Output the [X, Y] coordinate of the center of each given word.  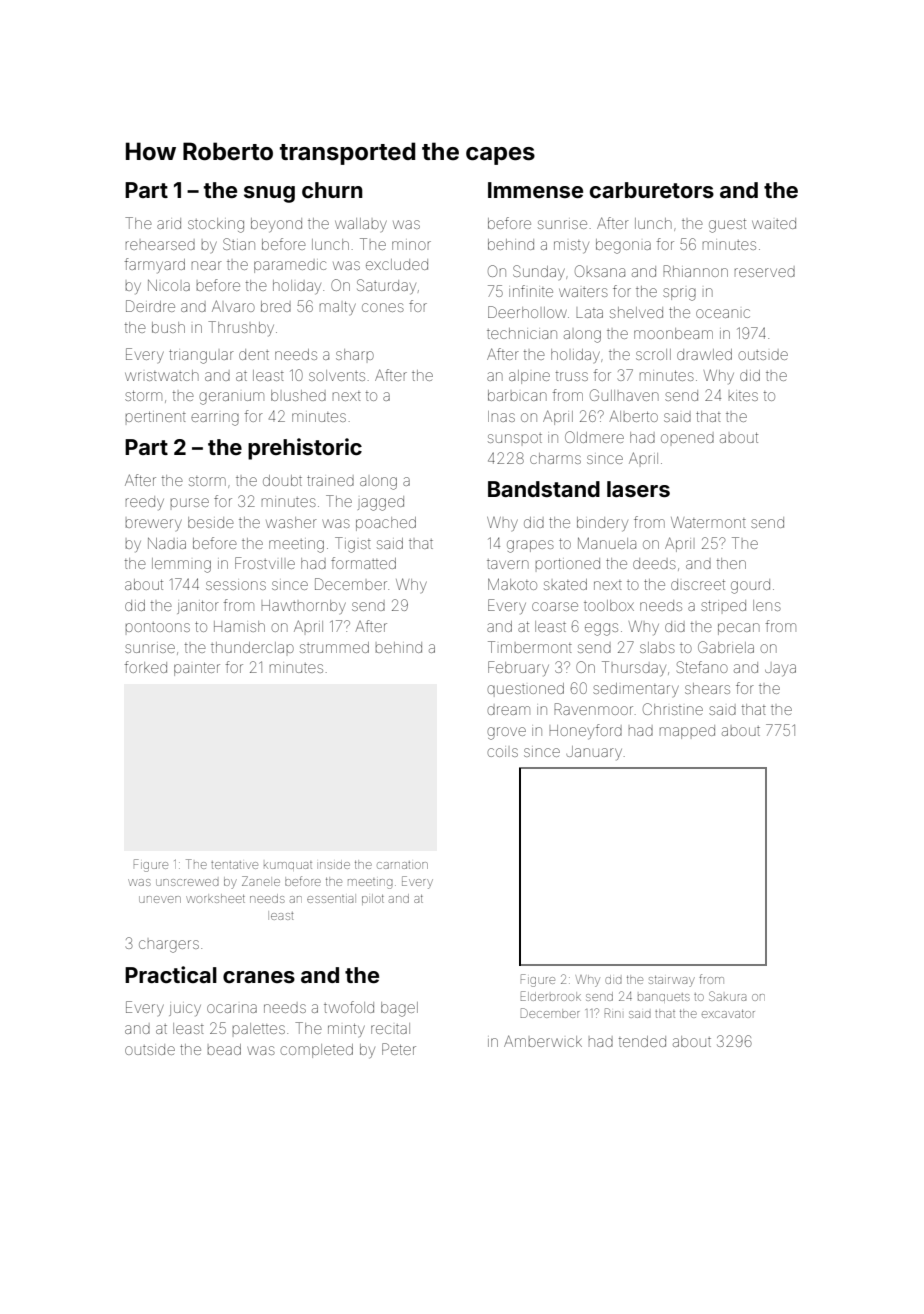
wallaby [361, 225]
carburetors [652, 190]
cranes [259, 977]
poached [386, 524]
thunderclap [252, 647]
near [207, 265]
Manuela [607, 543]
